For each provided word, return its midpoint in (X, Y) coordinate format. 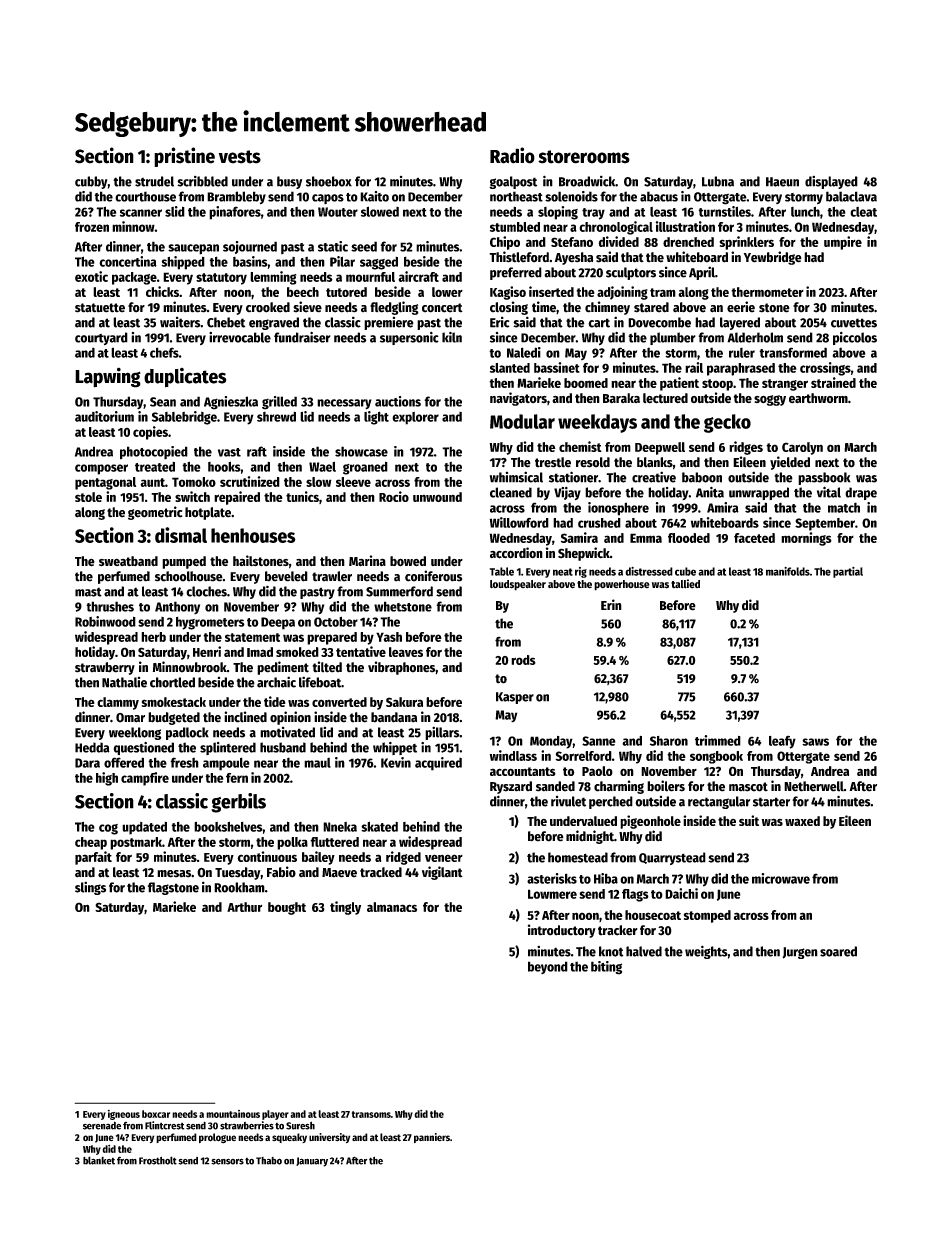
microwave (781, 878)
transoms (371, 1114)
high (107, 779)
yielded (790, 463)
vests (240, 157)
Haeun (782, 182)
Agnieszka (231, 403)
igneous (124, 1115)
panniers (432, 1138)
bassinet (557, 367)
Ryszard (511, 787)
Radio (512, 155)
